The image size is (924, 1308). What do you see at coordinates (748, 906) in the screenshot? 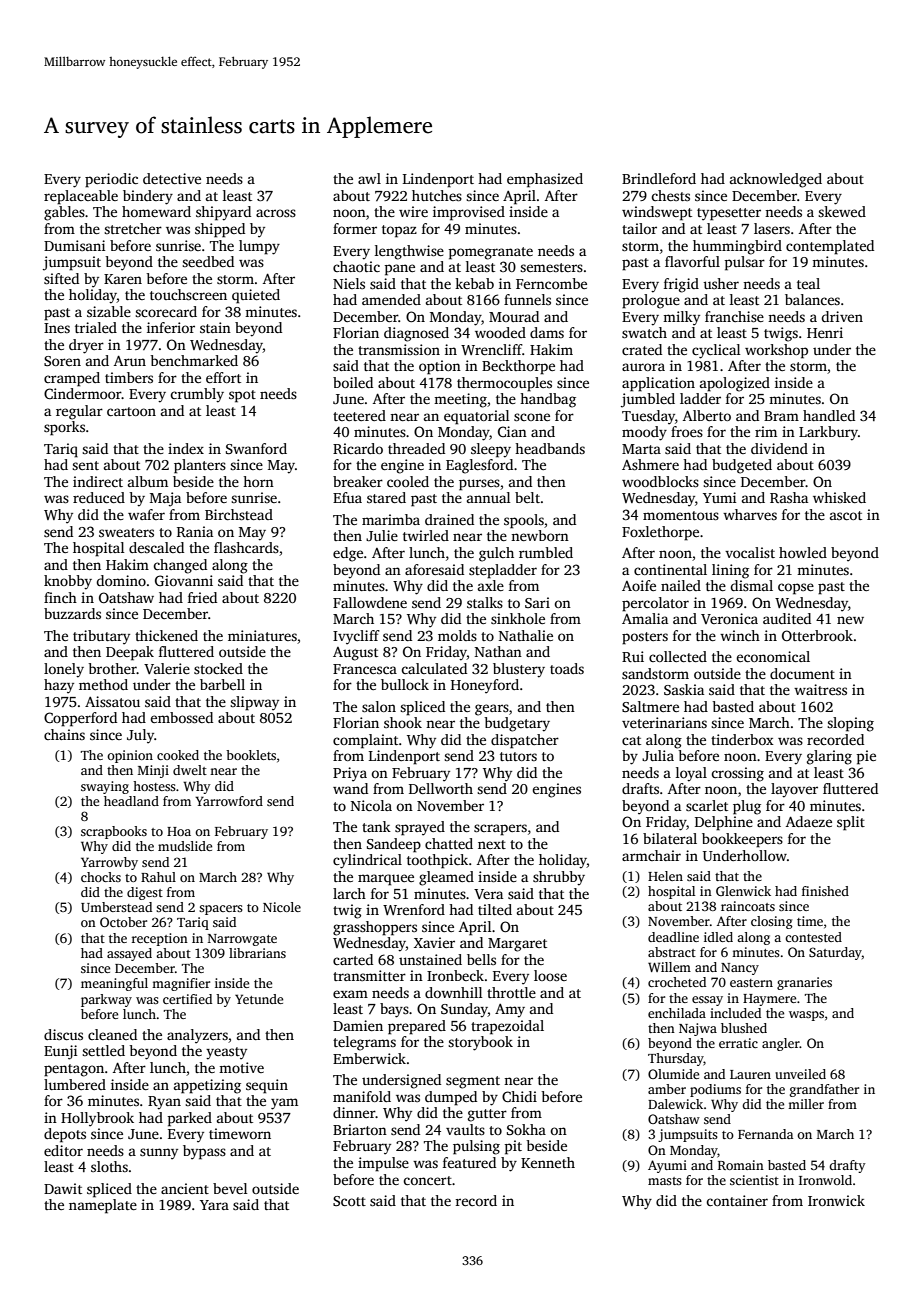
I see `raincoats` at bounding box center [748, 906].
